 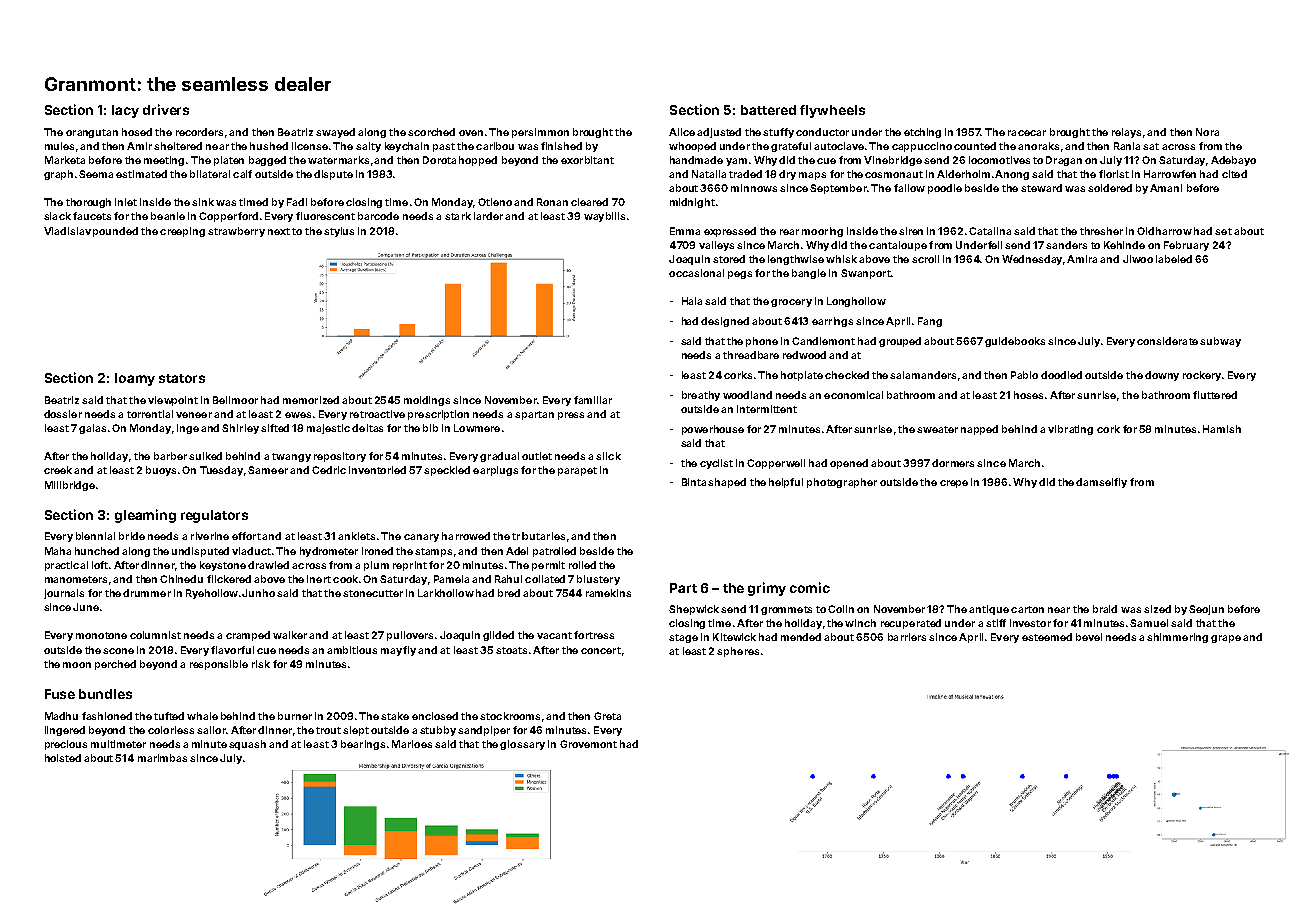 I want to click on Cedric, so click(x=329, y=470).
